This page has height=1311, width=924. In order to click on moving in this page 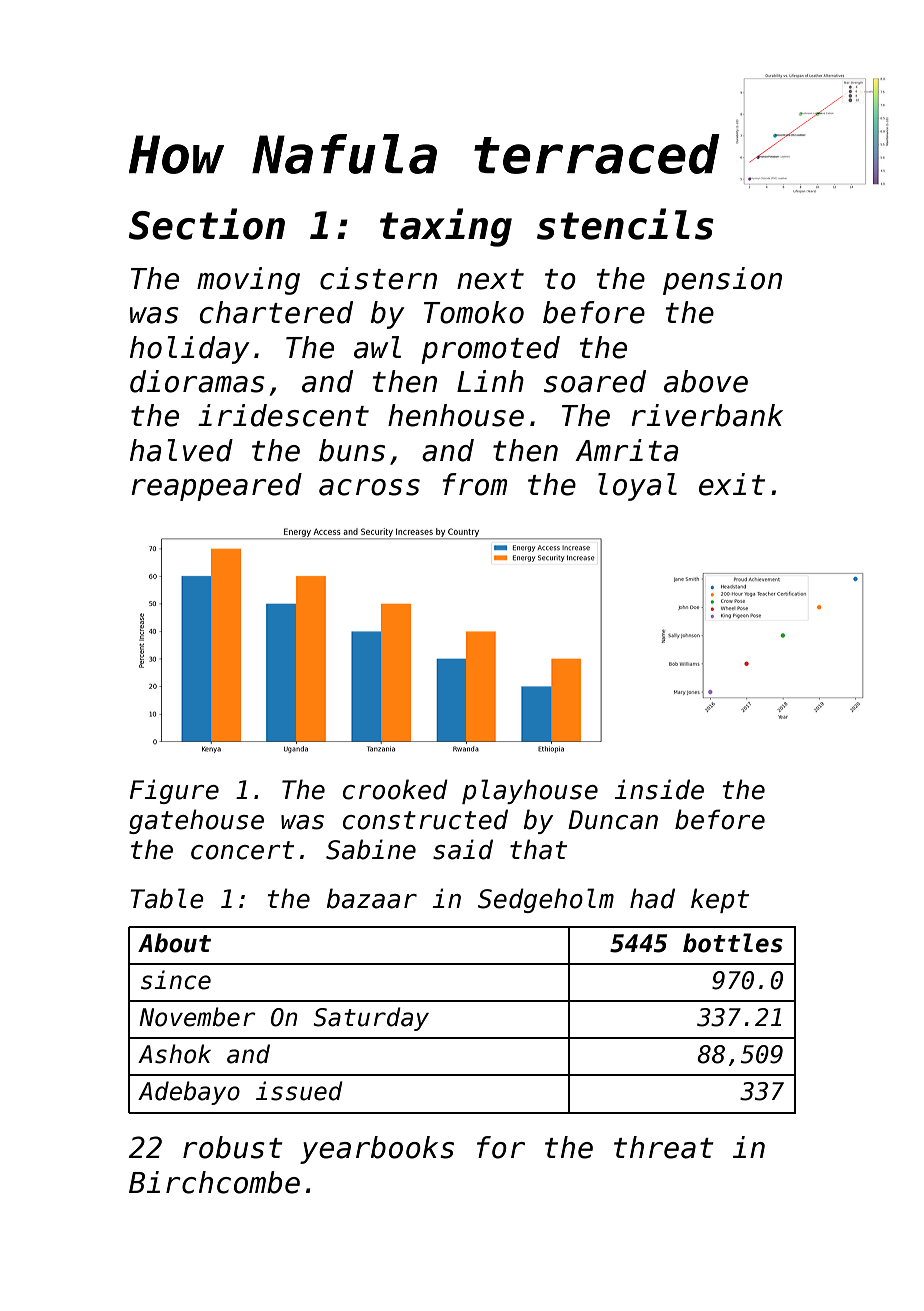, I will do `click(248, 281)`.
